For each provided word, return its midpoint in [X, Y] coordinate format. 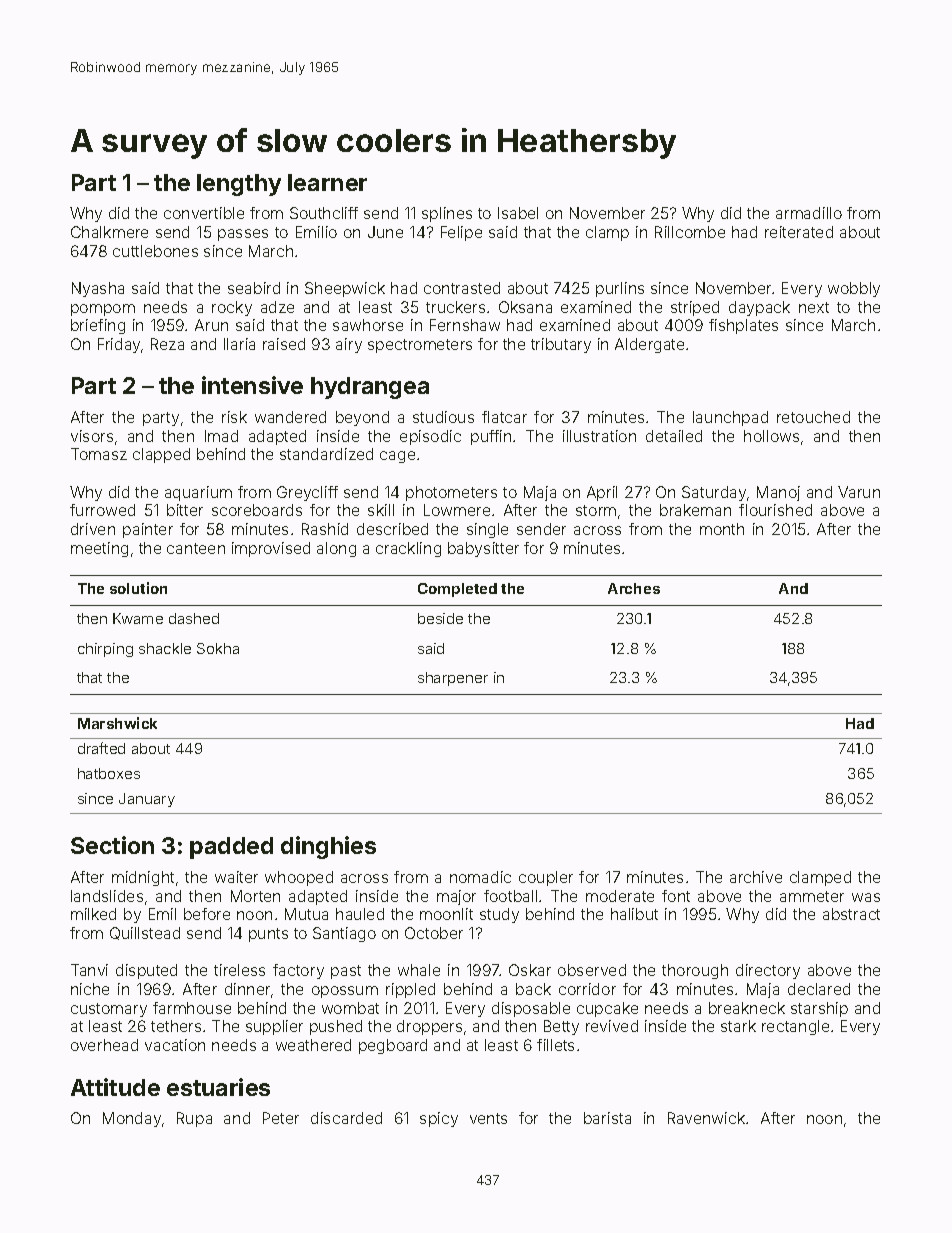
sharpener [453, 679]
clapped [161, 455]
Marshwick [117, 723]
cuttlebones [155, 251]
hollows [771, 436]
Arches [634, 588]
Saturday [714, 493]
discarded [346, 1118]
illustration [599, 436]
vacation [175, 1045]
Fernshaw [465, 325]
